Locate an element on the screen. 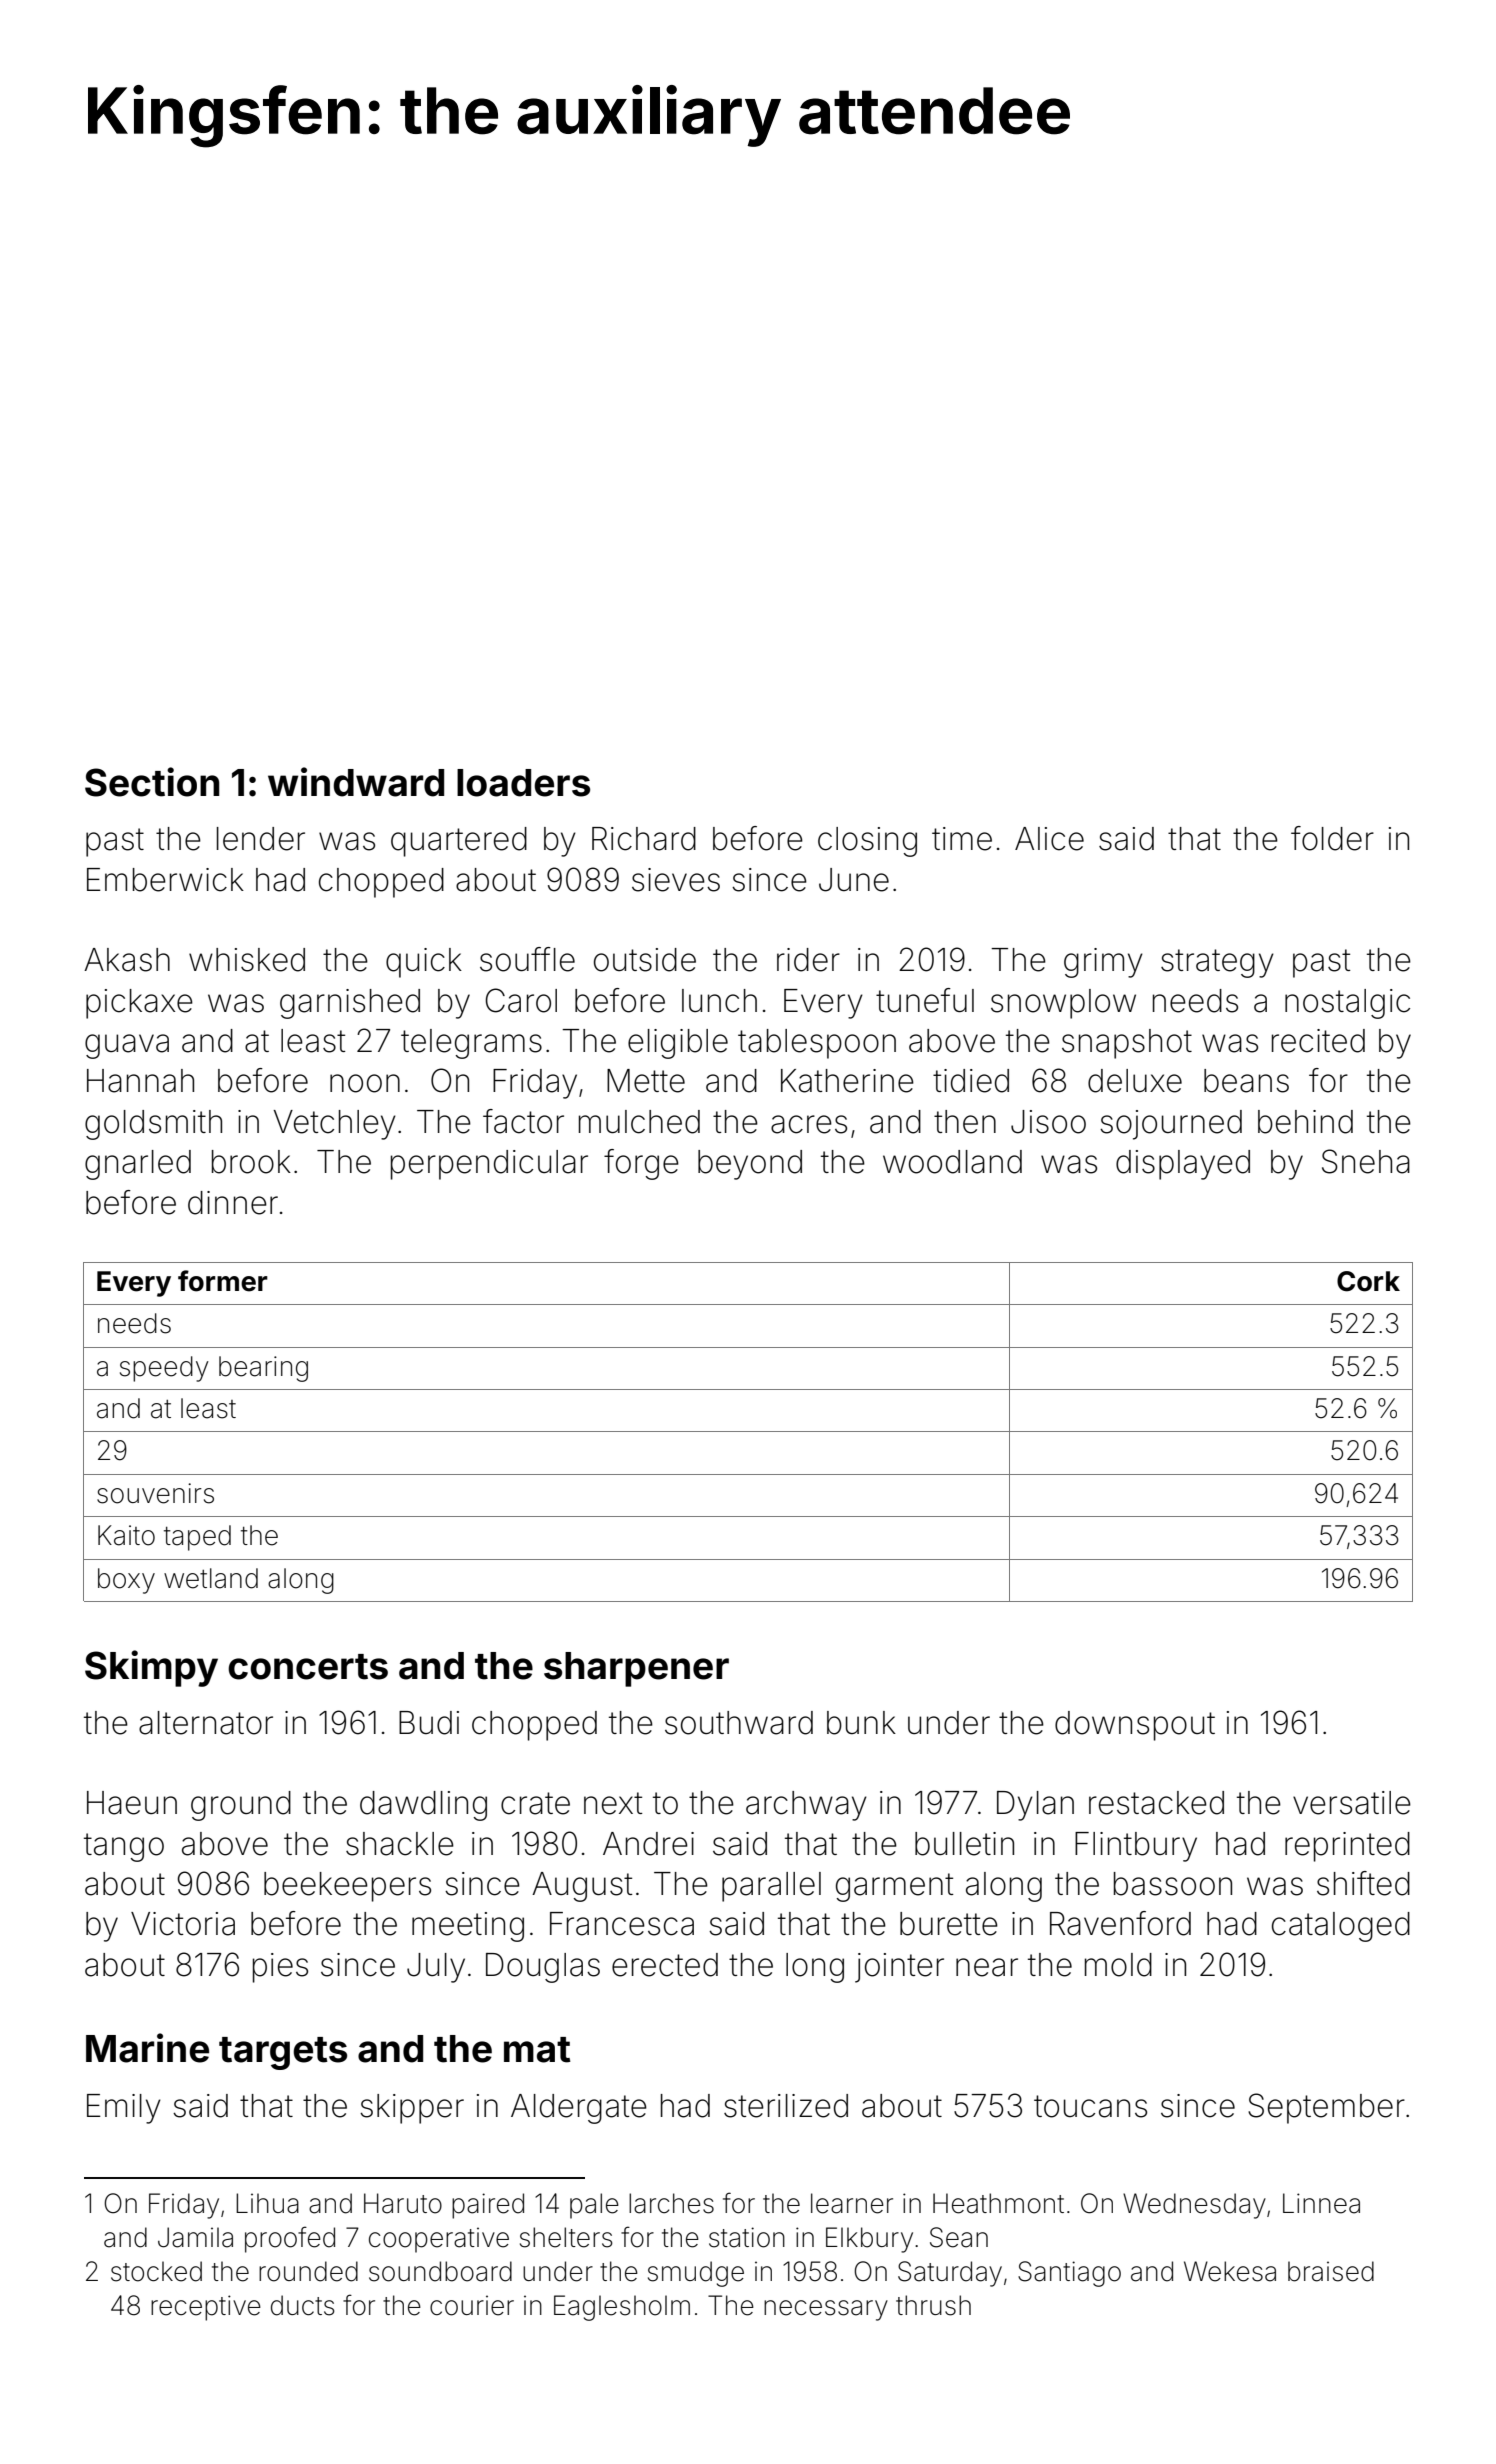 This screenshot has width=1496, height=2464. sieves is located at coordinates (676, 880).
